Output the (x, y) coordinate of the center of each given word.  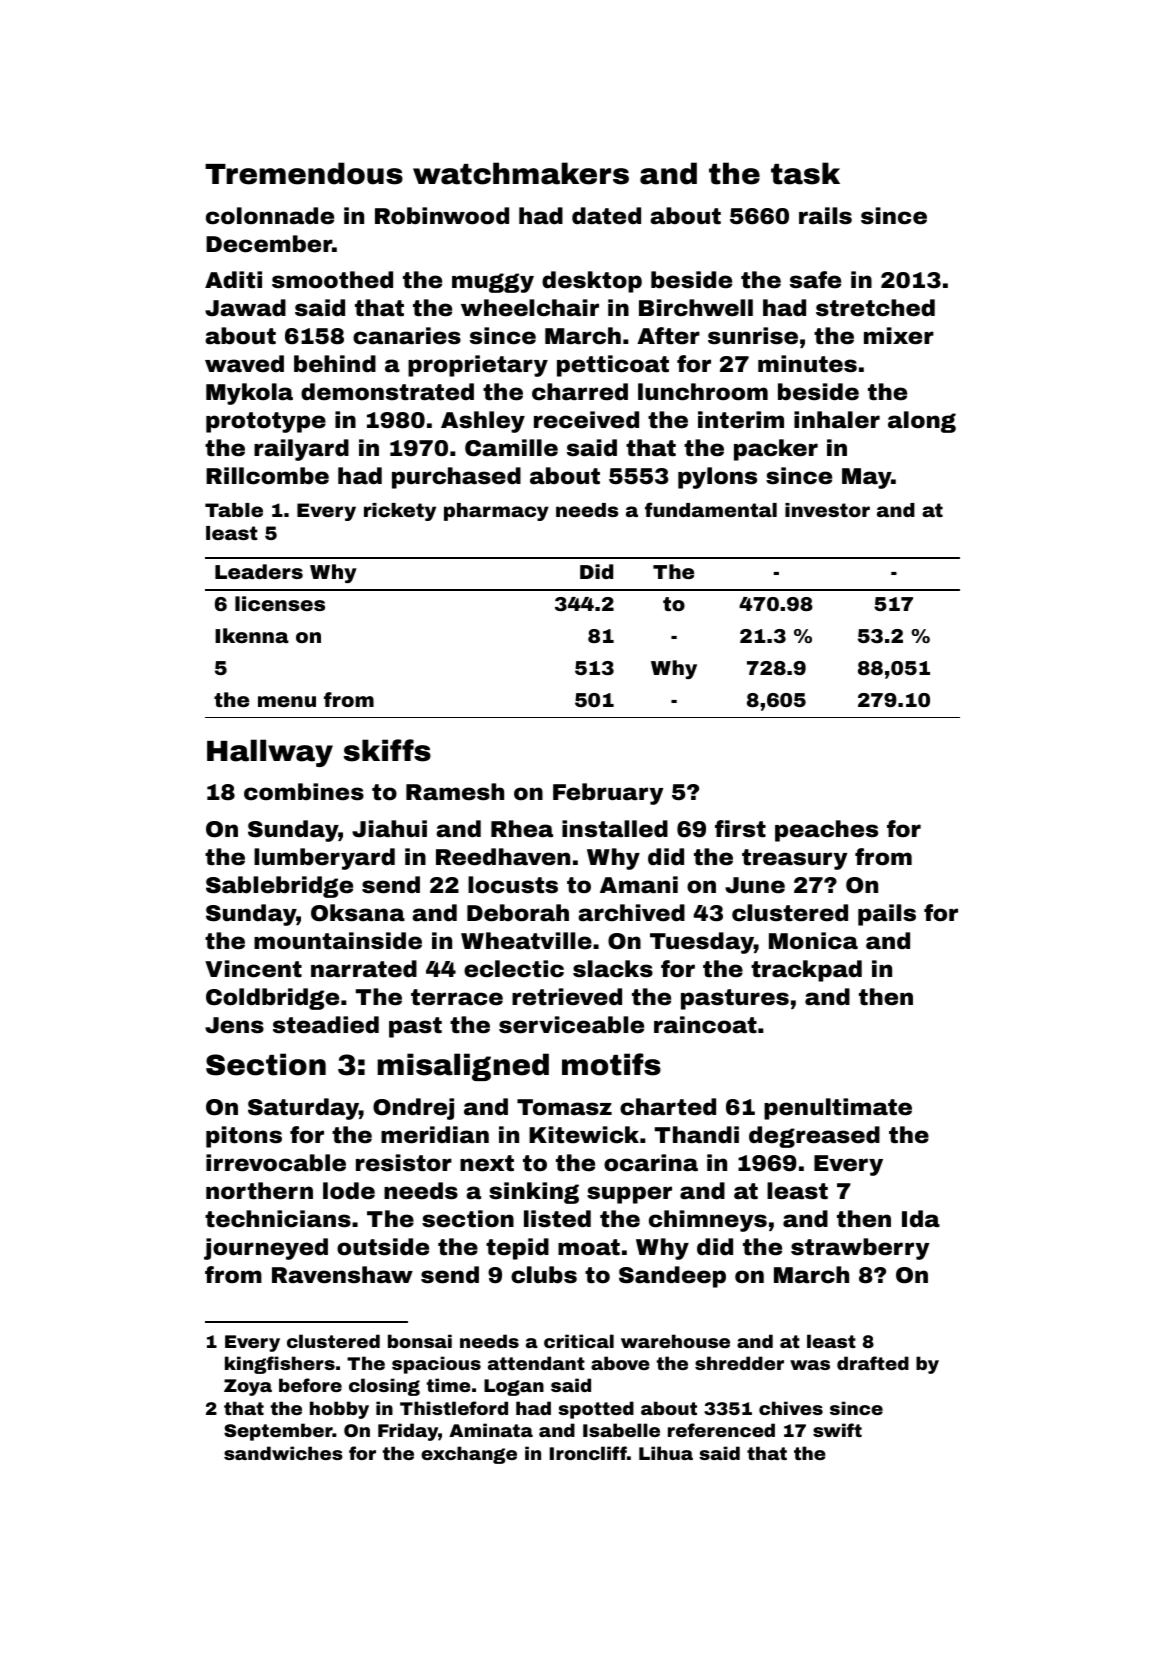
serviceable (571, 1025)
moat (589, 1247)
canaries (407, 336)
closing (384, 1387)
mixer (899, 336)
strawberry (860, 1249)
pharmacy (496, 512)
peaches (826, 831)
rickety (400, 512)
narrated (364, 969)
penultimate (838, 1109)
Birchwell (696, 308)
